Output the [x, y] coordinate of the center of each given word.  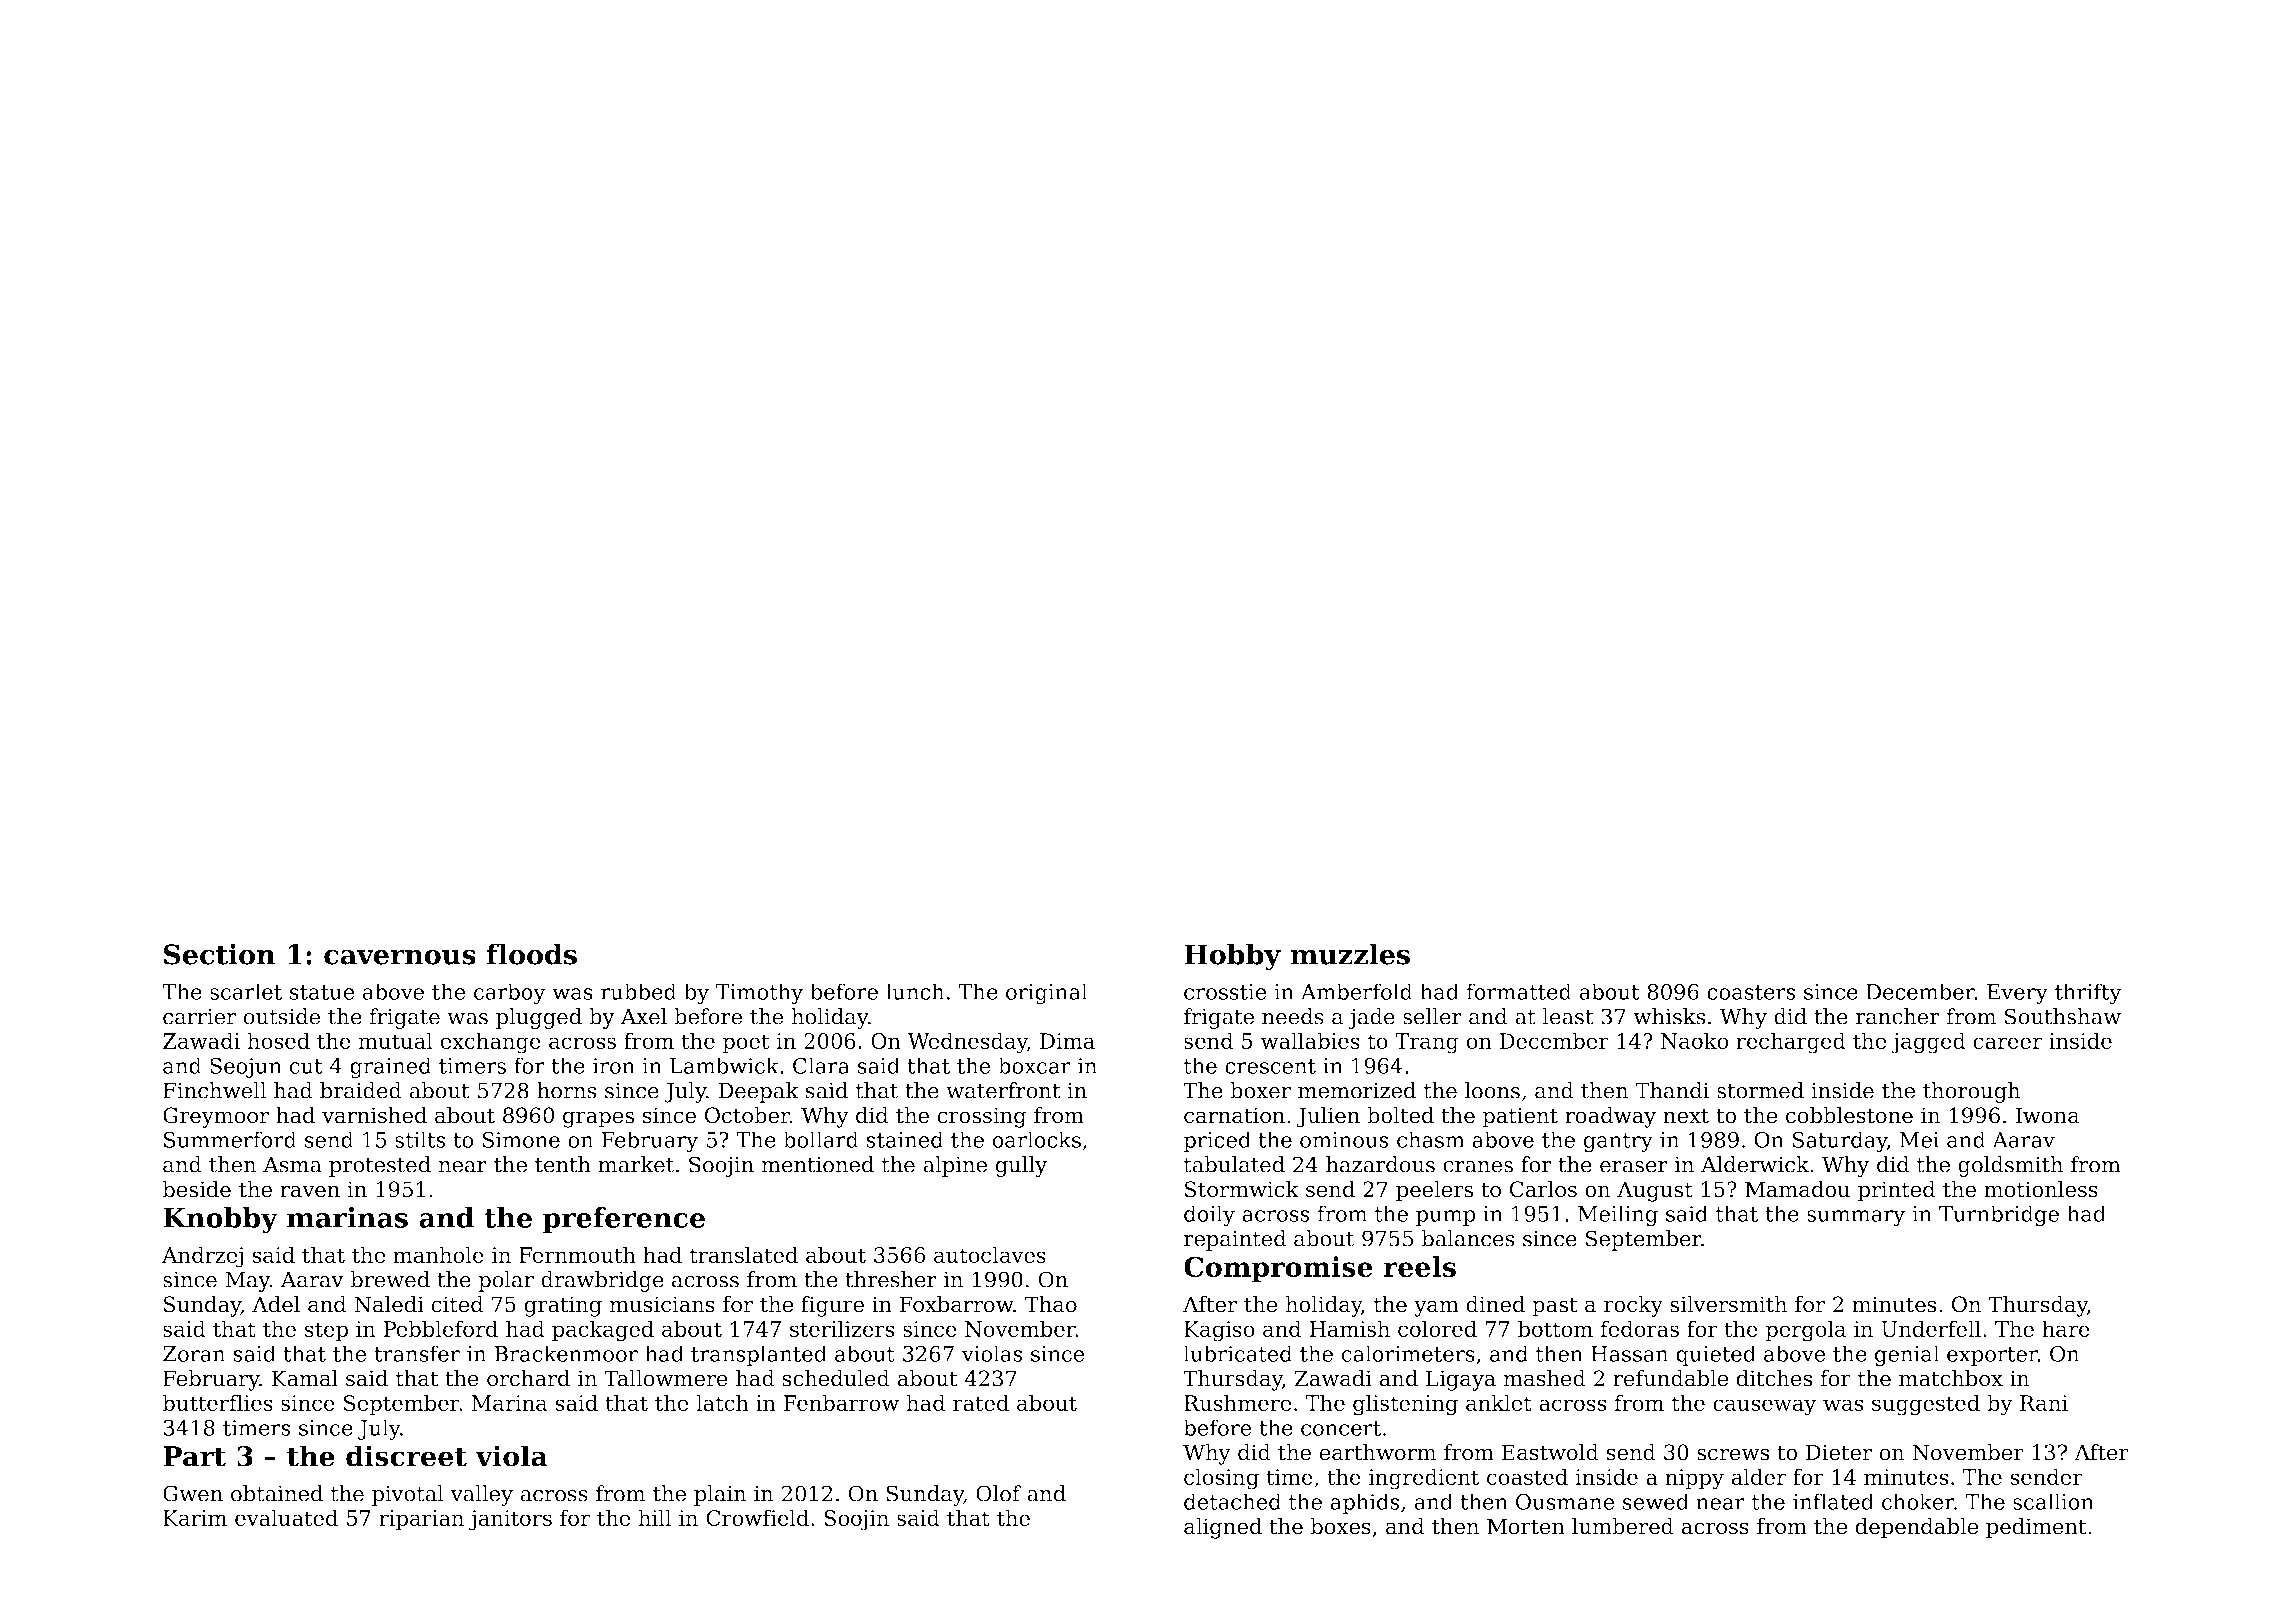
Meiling [1618, 1216]
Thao [1051, 1304]
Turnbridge [1999, 1216]
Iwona [2047, 1115]
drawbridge [602, 1281]
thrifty [2088, 994]
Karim [195, 1518]
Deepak [758, 1092]
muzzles [1350, 954]
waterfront [1003, 1090]
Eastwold [1550, 1452]
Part [194, 1456]
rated [981, 1402]
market [636, 1164]
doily [1209, 1216]
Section [219, 954]
